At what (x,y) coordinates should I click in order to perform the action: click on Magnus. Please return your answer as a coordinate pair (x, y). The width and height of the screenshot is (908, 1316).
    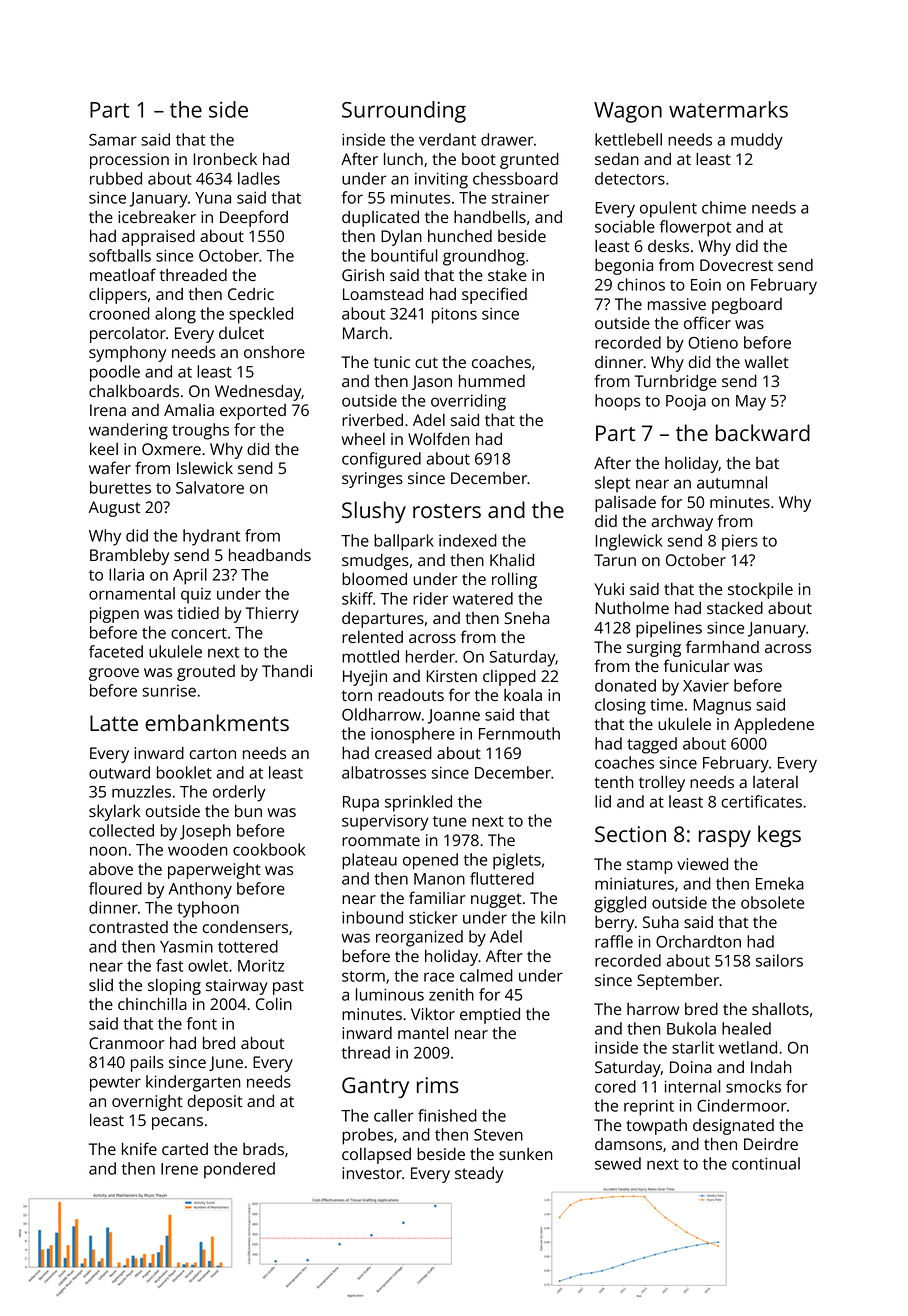
    Looking at the image, I should click on (722, 707).
